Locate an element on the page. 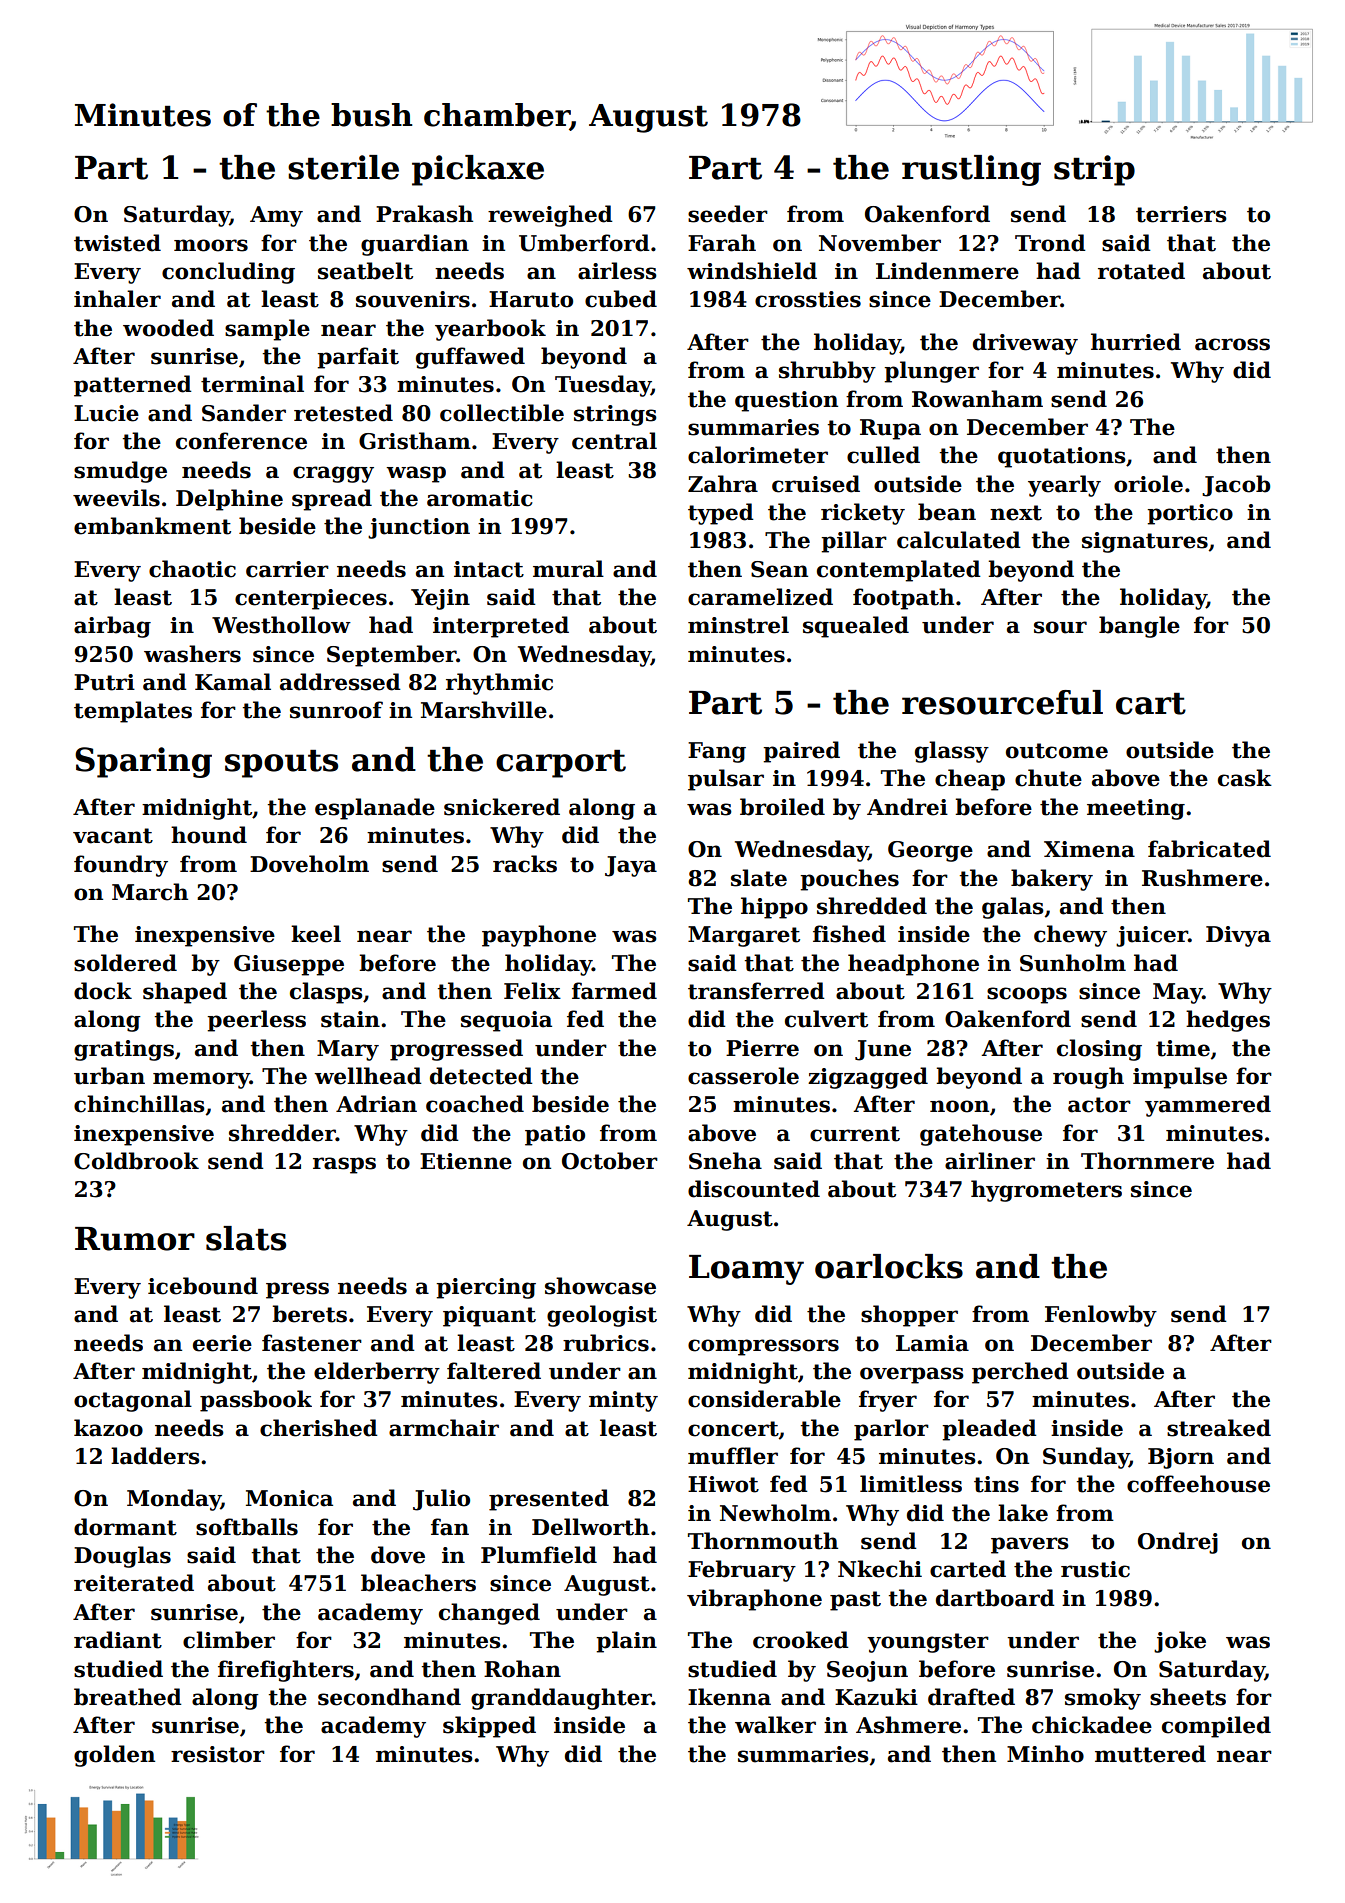 The height and width of the document is (1903, 1345). skipped is located at coordinates (489, 1727).
